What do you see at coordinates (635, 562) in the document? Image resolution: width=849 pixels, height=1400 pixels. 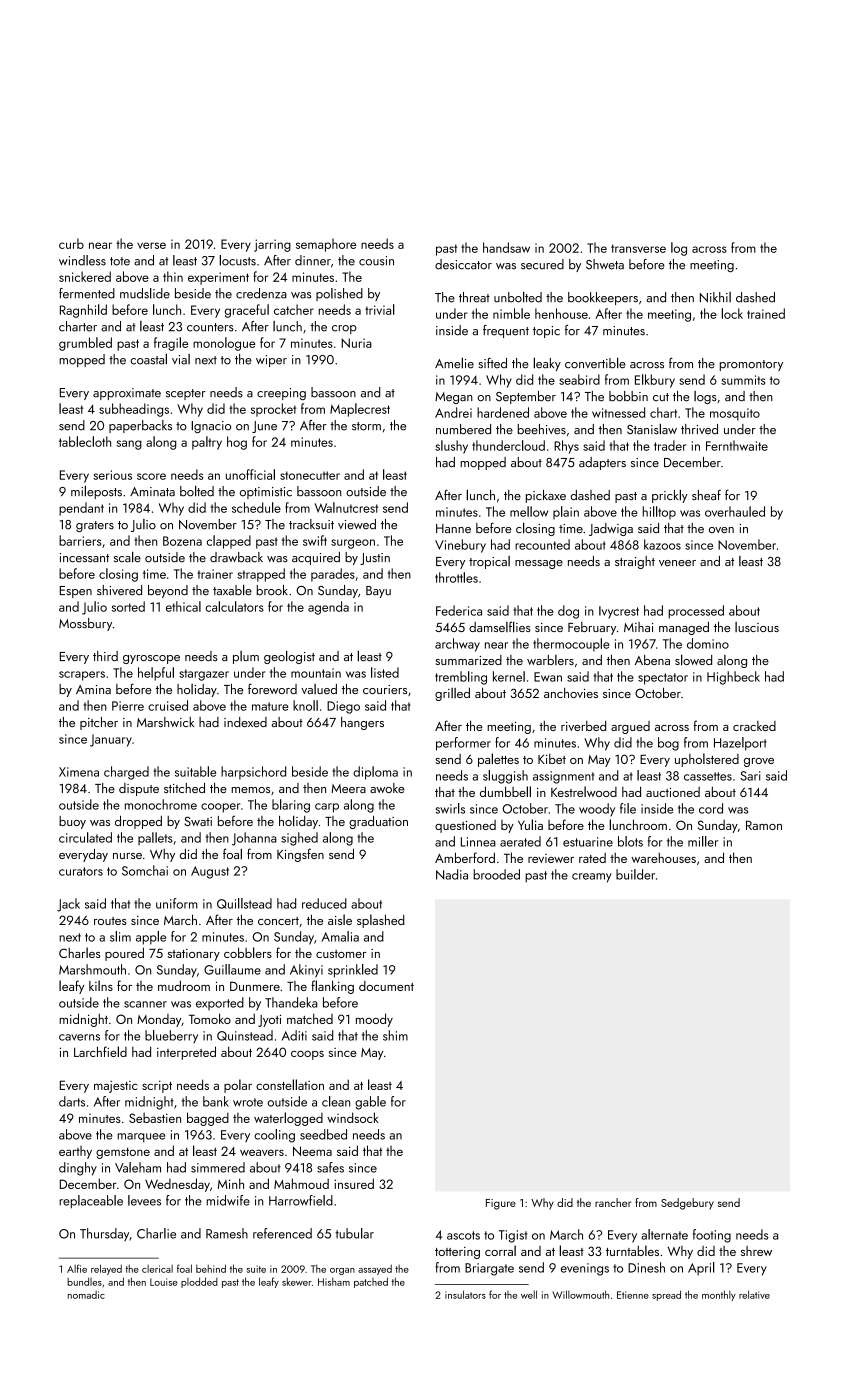 I see `straight` at bounding box center [635, 562].
